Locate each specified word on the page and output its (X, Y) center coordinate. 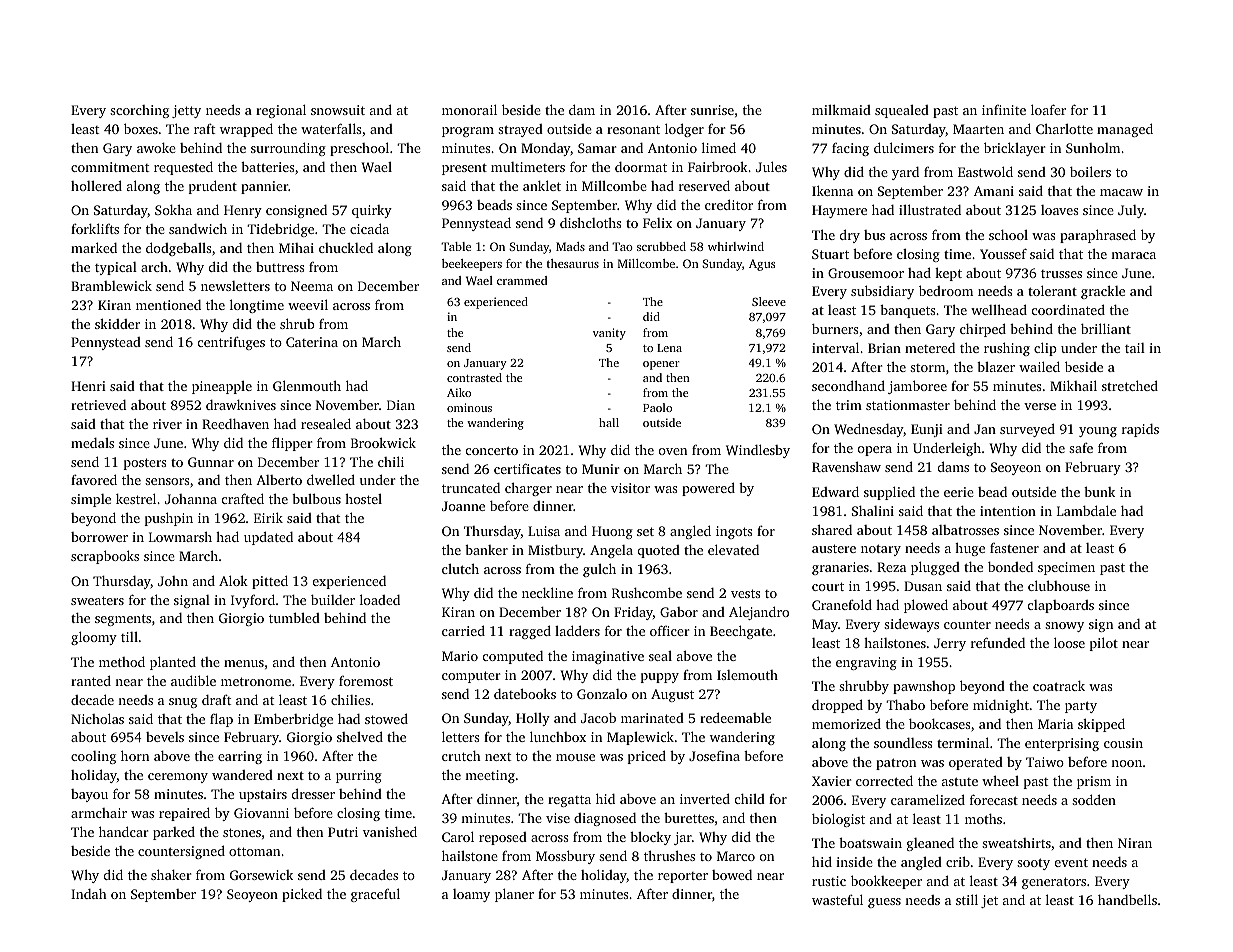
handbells (1127, 899)
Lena (669, 348)
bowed (732, 875)
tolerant (1052, 291)
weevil (308, 304)
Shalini (873, 511)
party (1081, 707)
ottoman (254, 851)
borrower (99, 537)
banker (486, 550)
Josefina (714, 755)
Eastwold (985, 171)
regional (281, 111)
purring (359, 776)
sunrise (712, 110)
